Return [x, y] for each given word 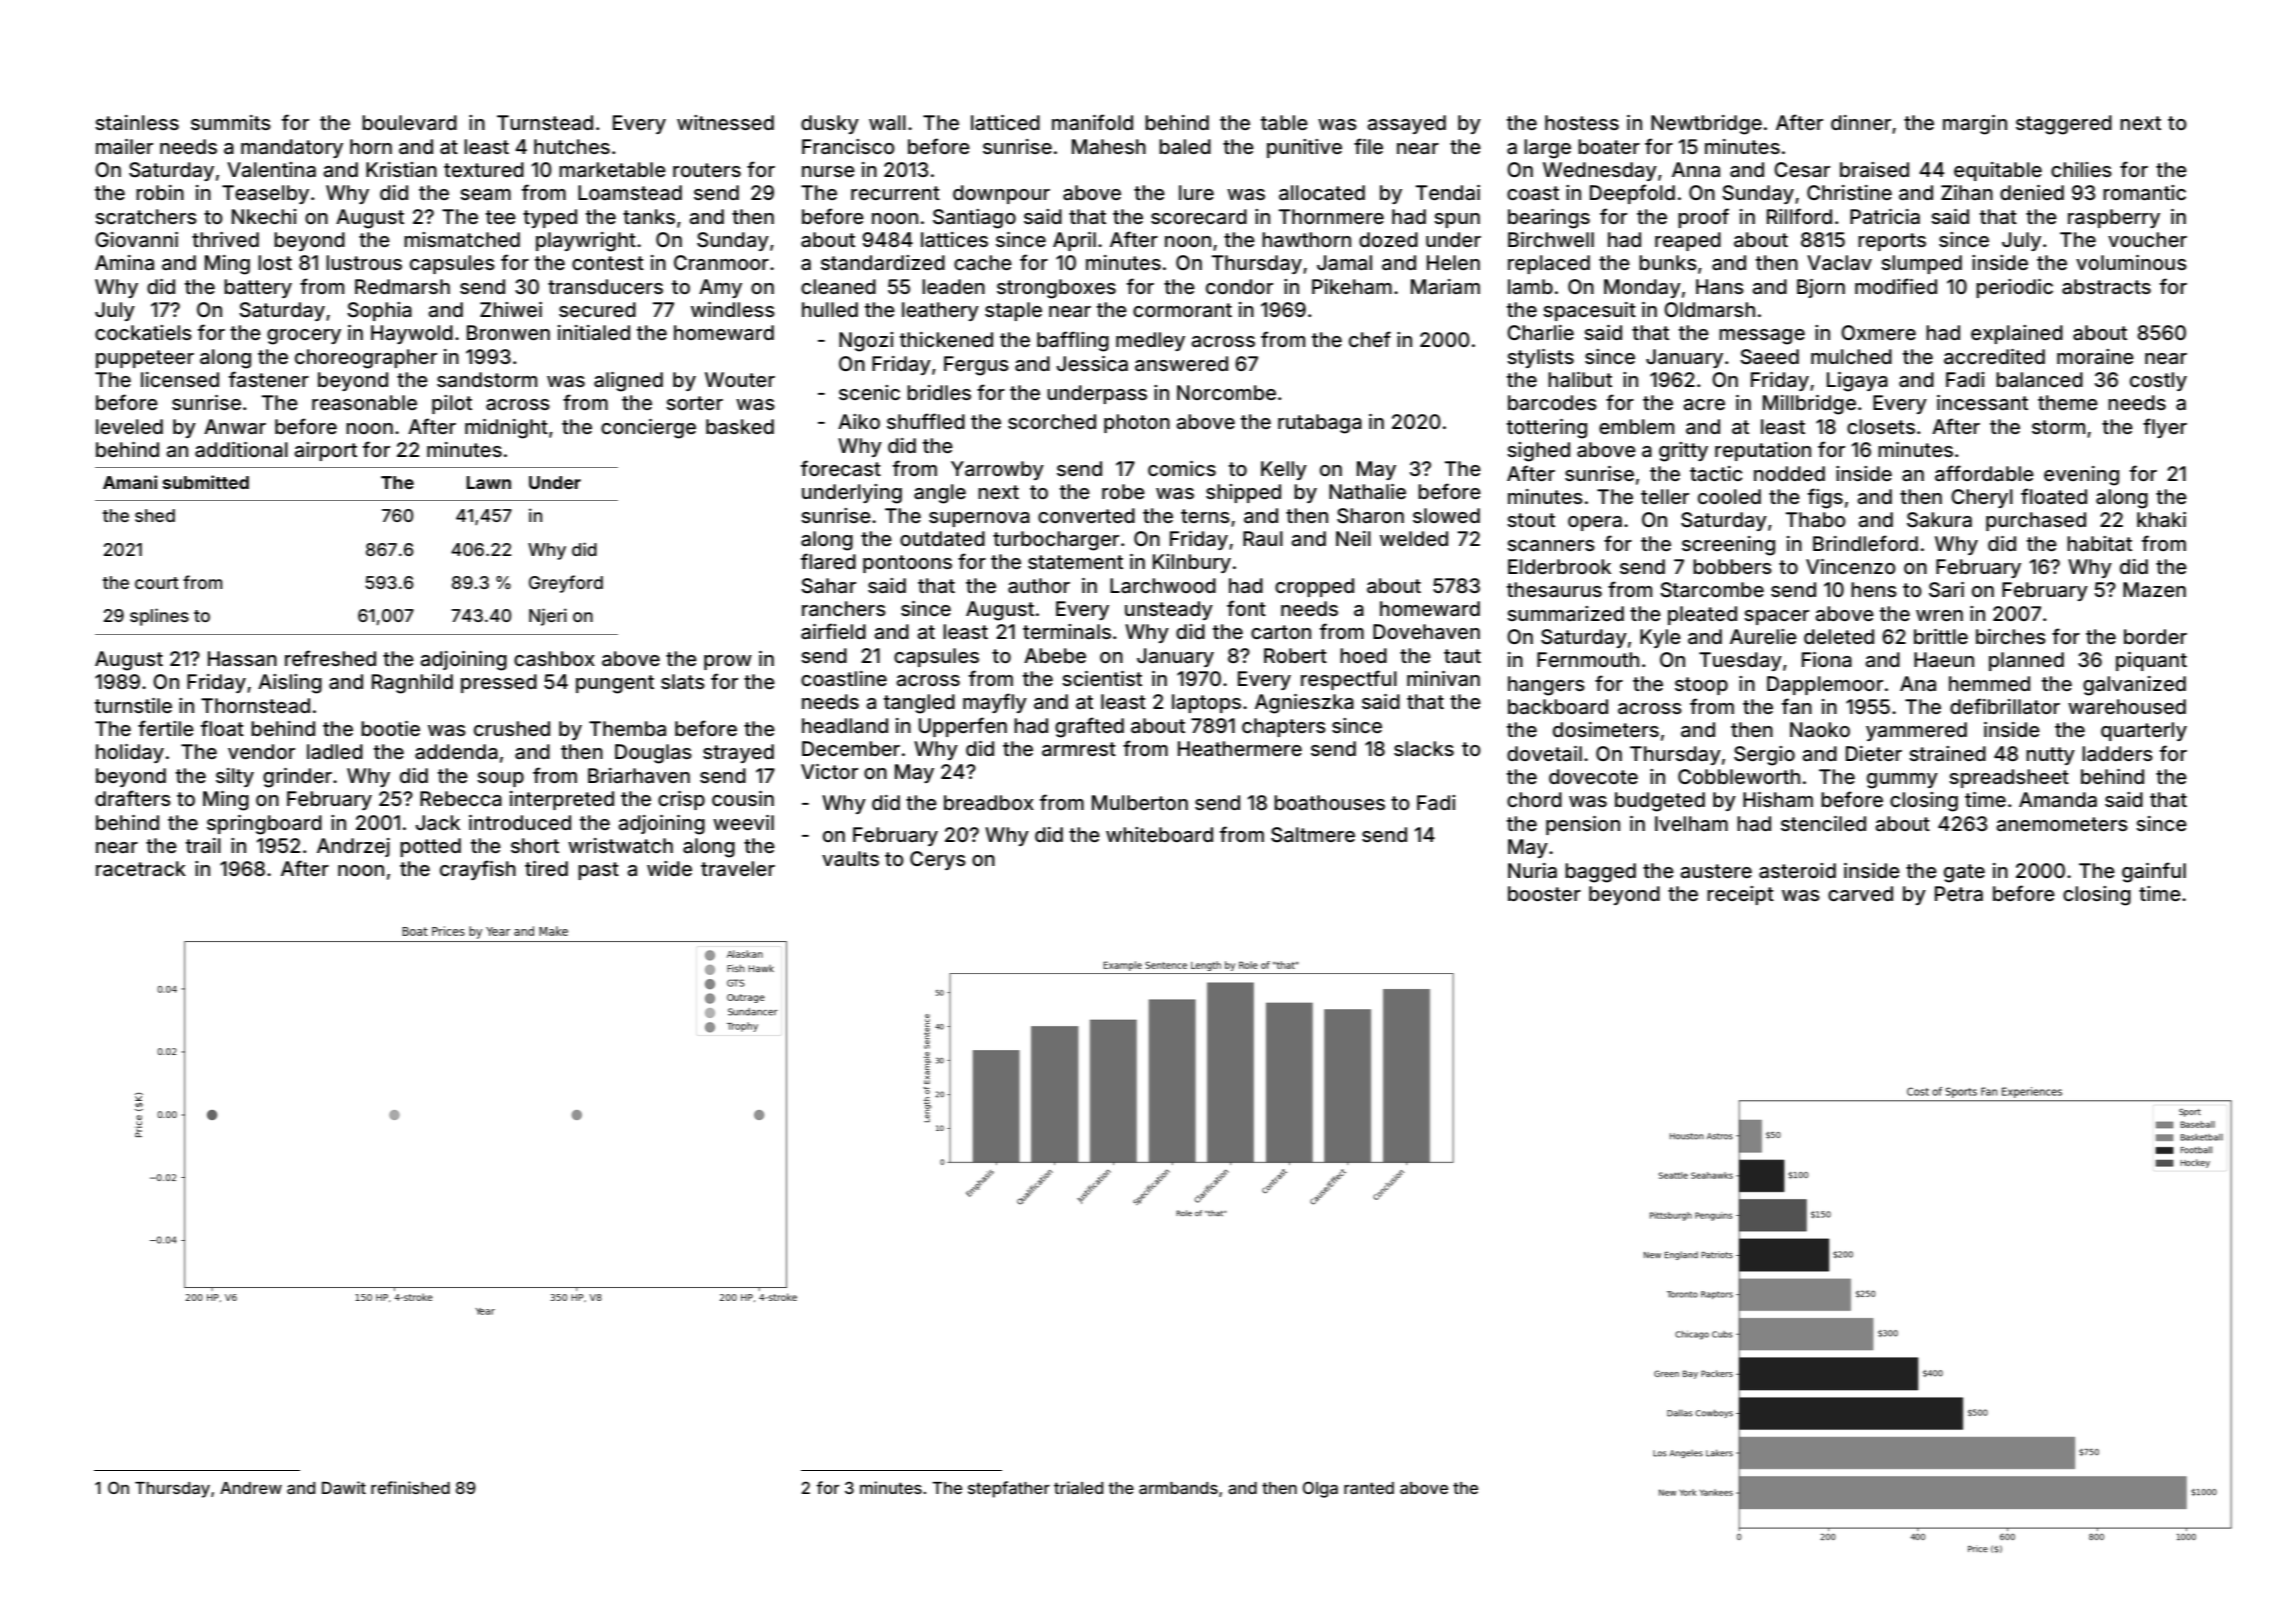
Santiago [974, 219]
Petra [1959, 893]
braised [1874, 170]
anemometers [2062, 824]
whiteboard [1159, 834]
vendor [261, 751]
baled [1185, 147]
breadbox [989, 802]
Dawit [344, 1487]
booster [1544, 893]
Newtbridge [1706, 125]
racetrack [141, 868]
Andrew [251, 1488]
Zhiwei [511, 309]
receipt [1740, 895]
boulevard [409, 122]
